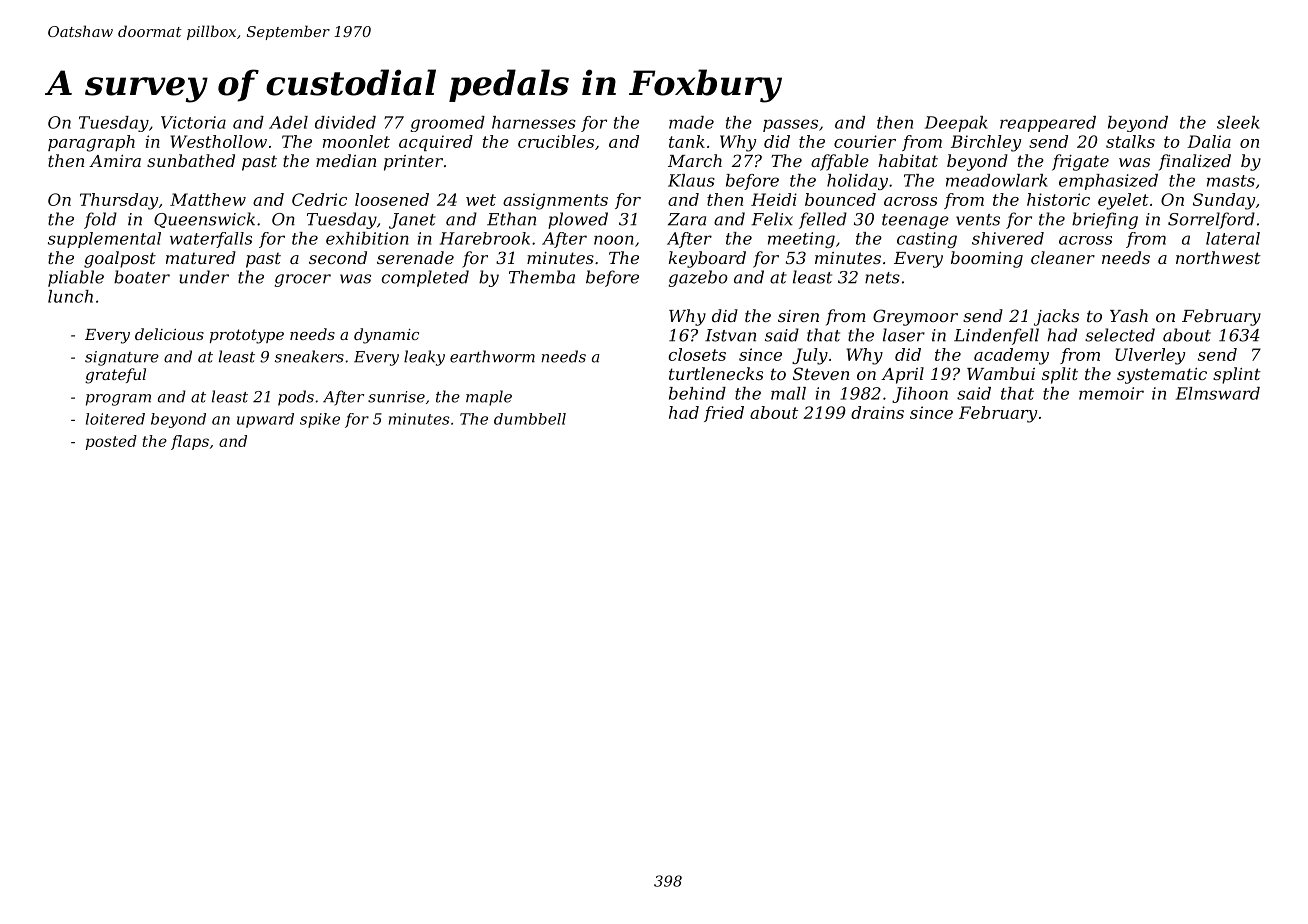 The width and height of the page is (1308, 924). What do you see at coordinates (193, 122) in the page?
I see `Victoria` at bounding box center [193, 122].
